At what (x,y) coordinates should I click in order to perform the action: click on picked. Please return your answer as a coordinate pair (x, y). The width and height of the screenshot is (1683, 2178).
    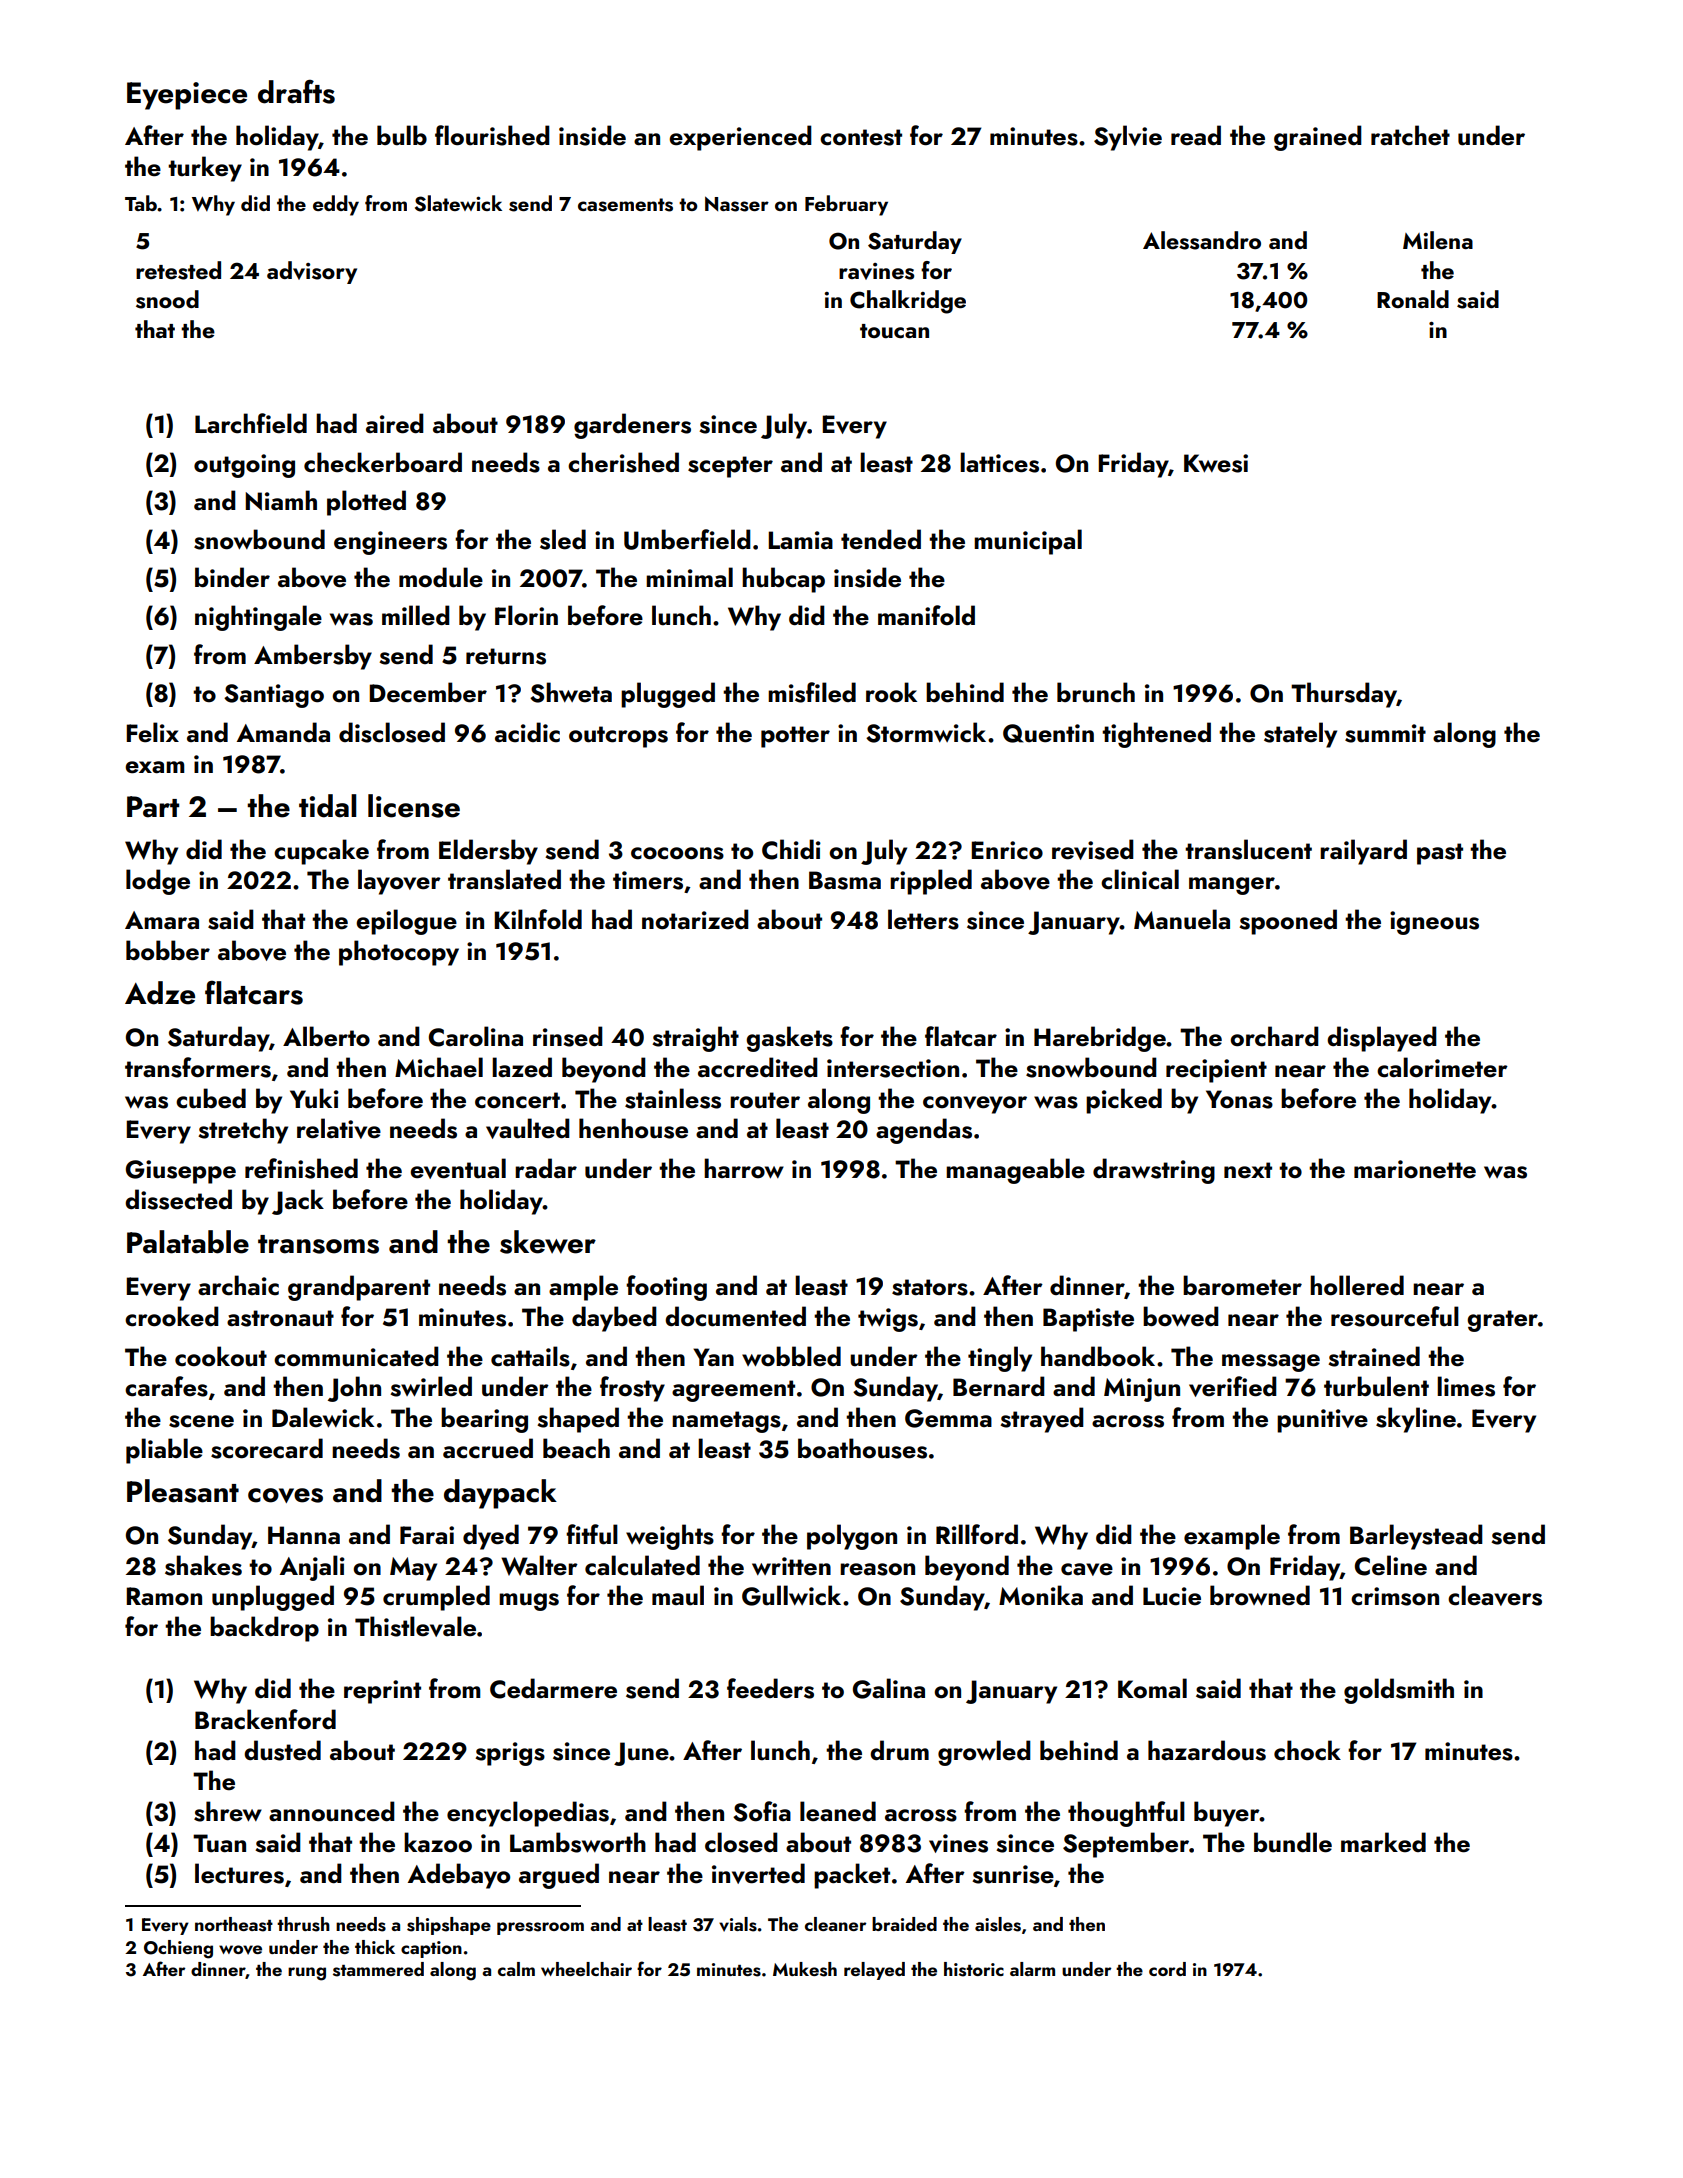
    Looking at the image, I should click on (1124, 1101).
